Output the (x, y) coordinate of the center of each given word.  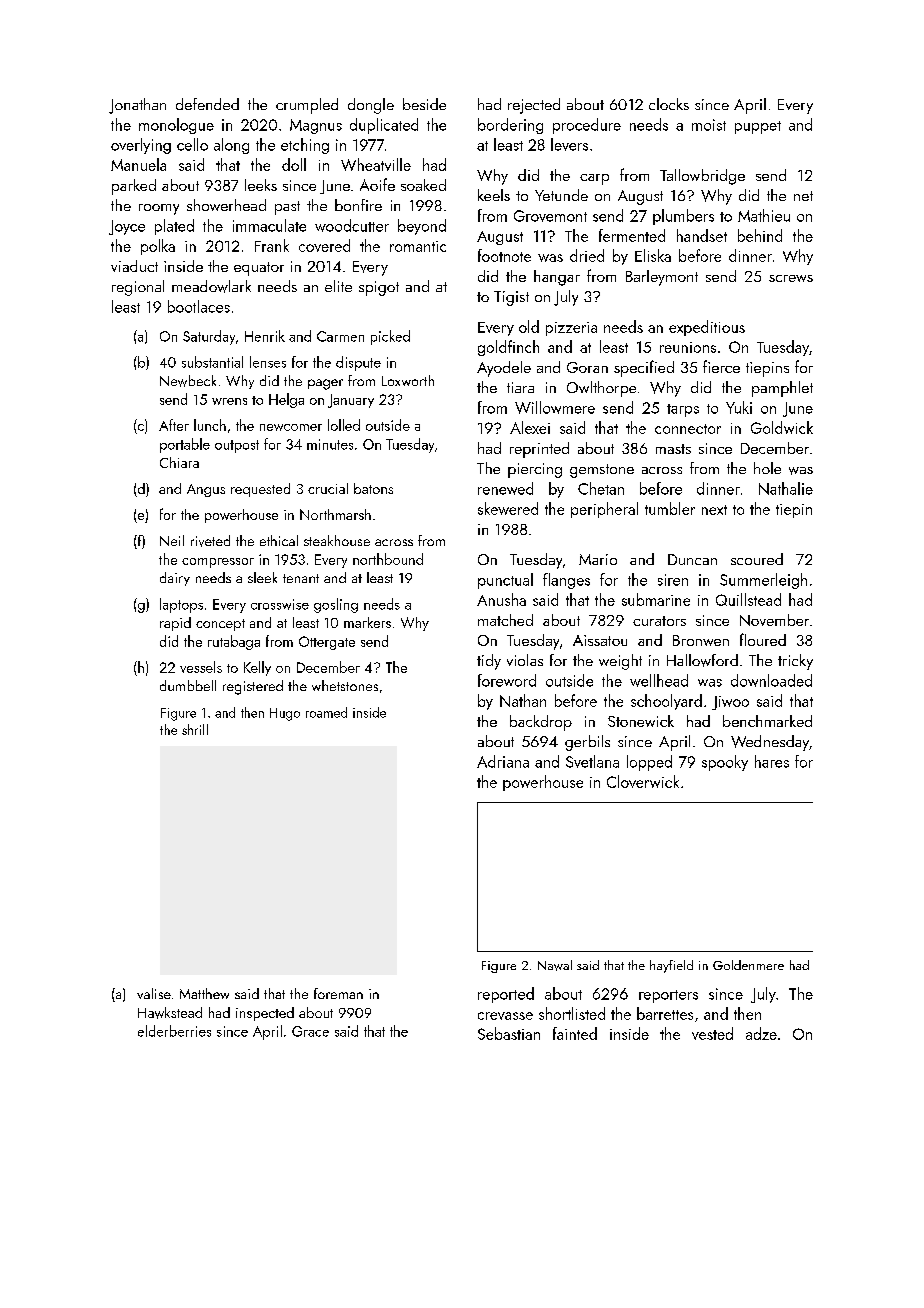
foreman (338, 993)
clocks (669, 104)
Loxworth (408, 380)
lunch (210, 425)
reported (506, 995)
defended (207, 104)
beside (424, 104)
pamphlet (782, 389)
